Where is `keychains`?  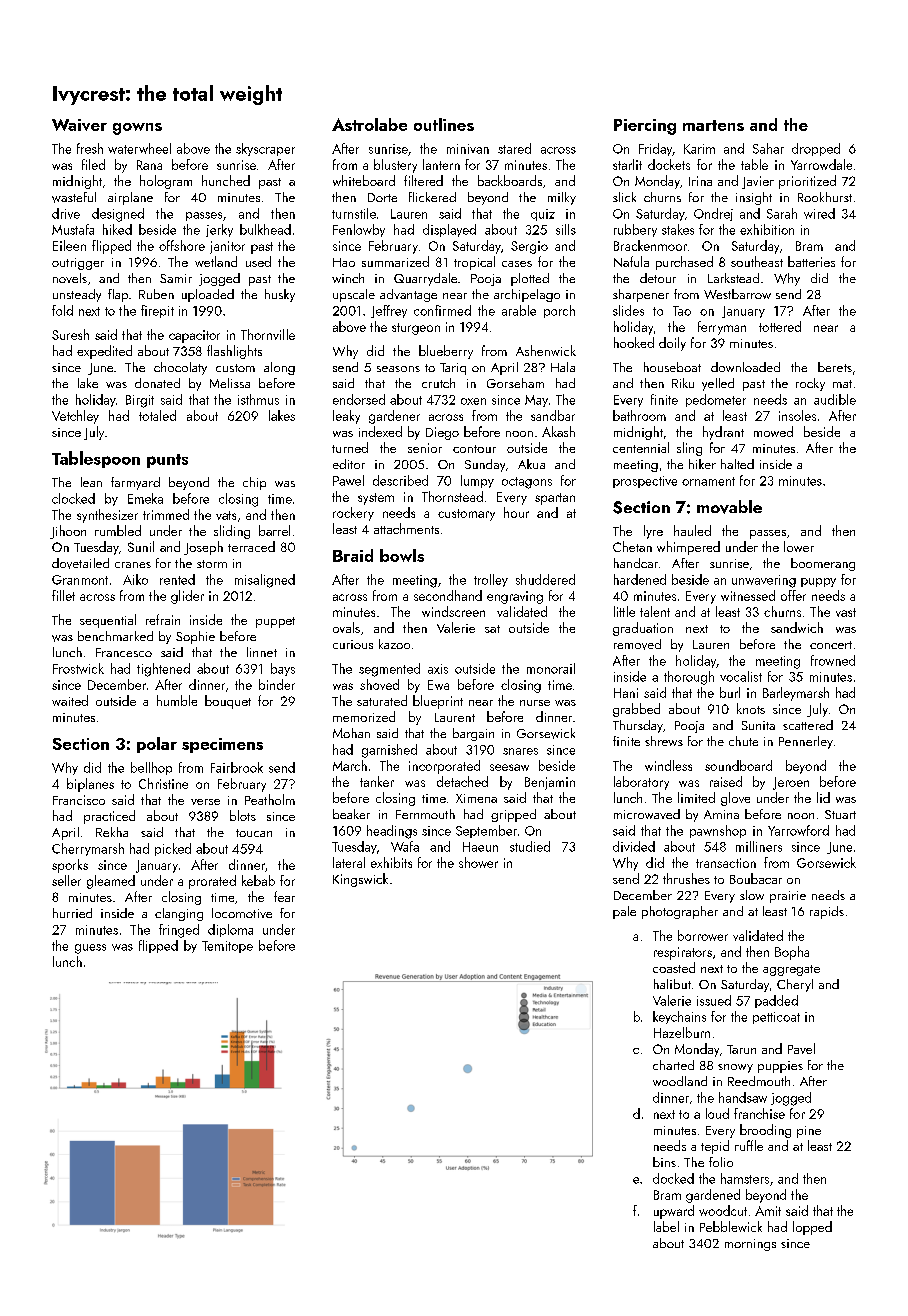
keychains is located at coordinates (679, 1017).
